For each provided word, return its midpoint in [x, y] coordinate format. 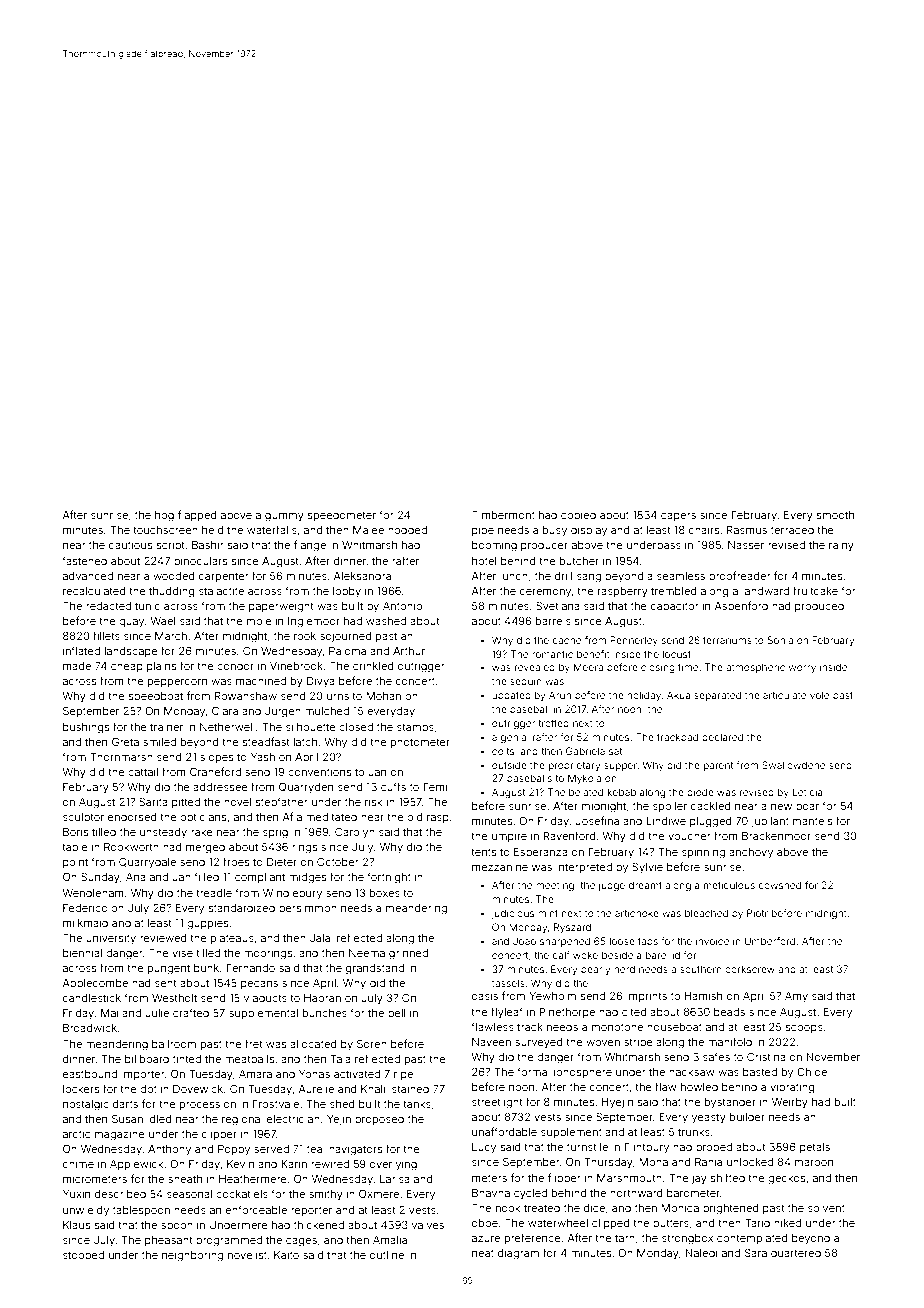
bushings [86, 728]
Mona [653, 1162]
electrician [293, 1119]
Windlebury [292, 894]
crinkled [373, 666]
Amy [796, 997]
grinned [408, 954]
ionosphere [583, 1073]
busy [555, 531]
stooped [83, 1256]
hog [164, 516]
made [77, 666]
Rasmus [747, 530]
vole [819, 695]
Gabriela [585, 751]
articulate [784, 695]
